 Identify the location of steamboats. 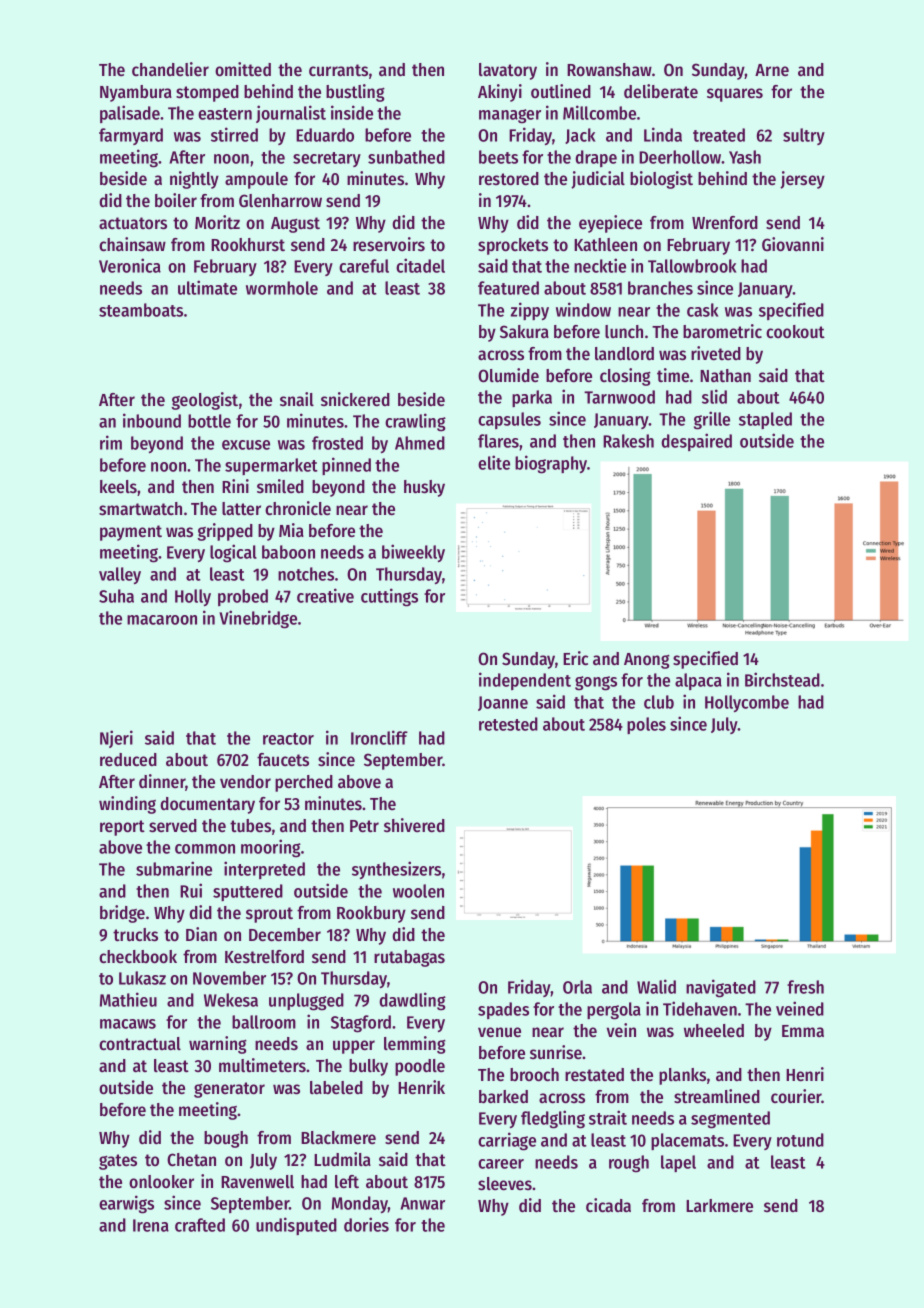
(141, 310).
